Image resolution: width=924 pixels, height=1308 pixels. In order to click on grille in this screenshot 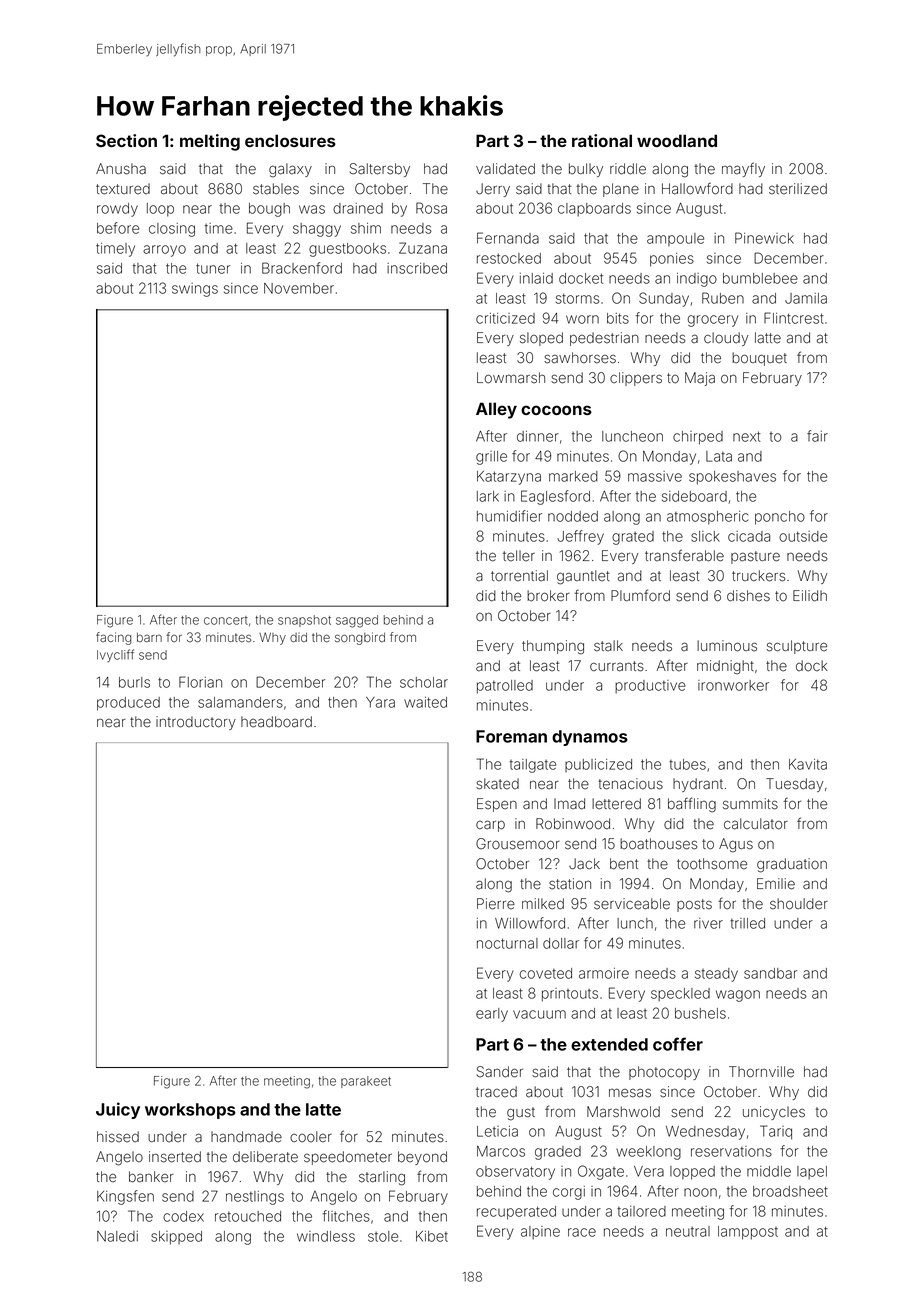, I will do `click(491, 458)`.
